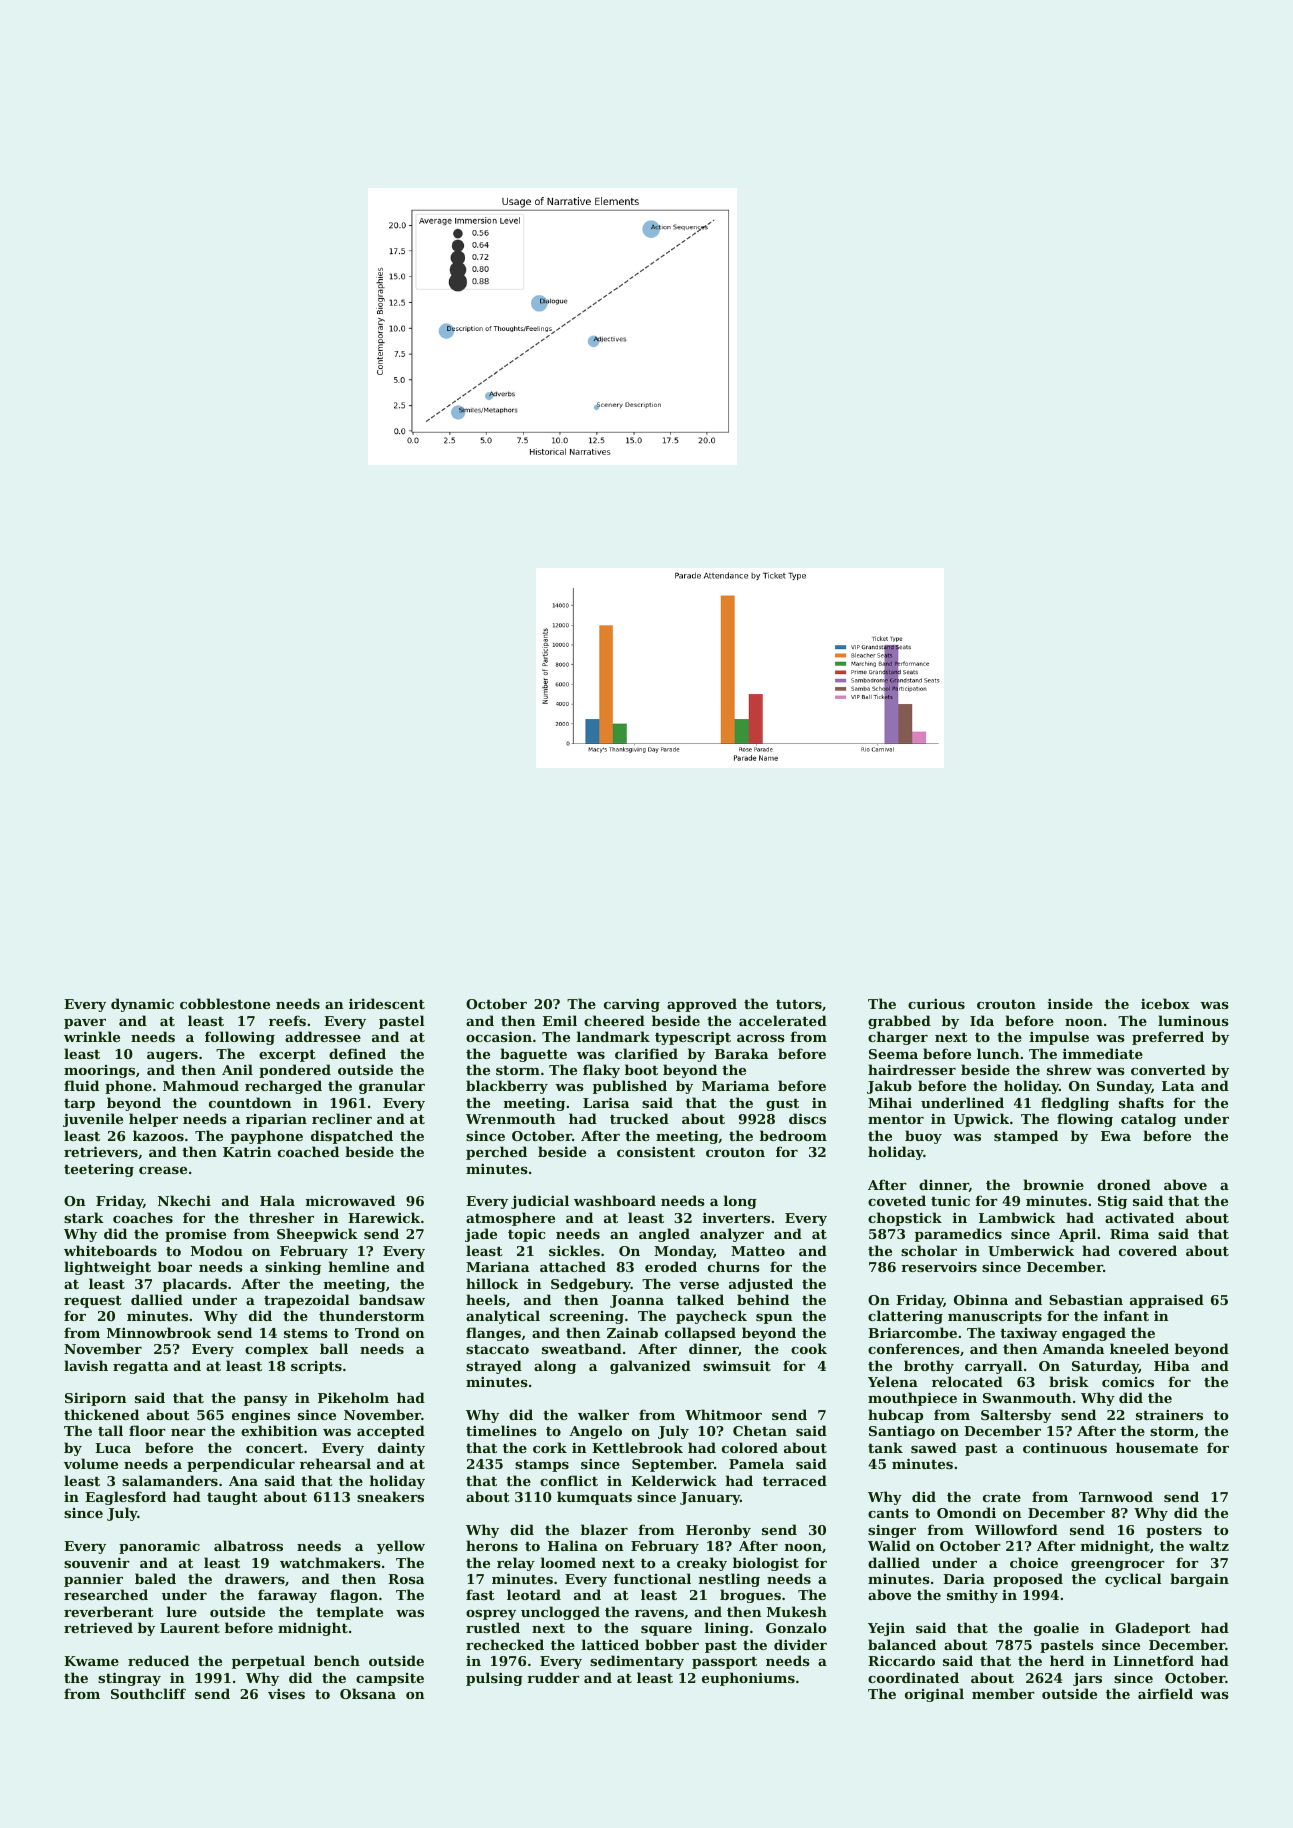 The height and width of the screenshot is (1828, 1293). I want to click on defined, so click(357, 1053).
